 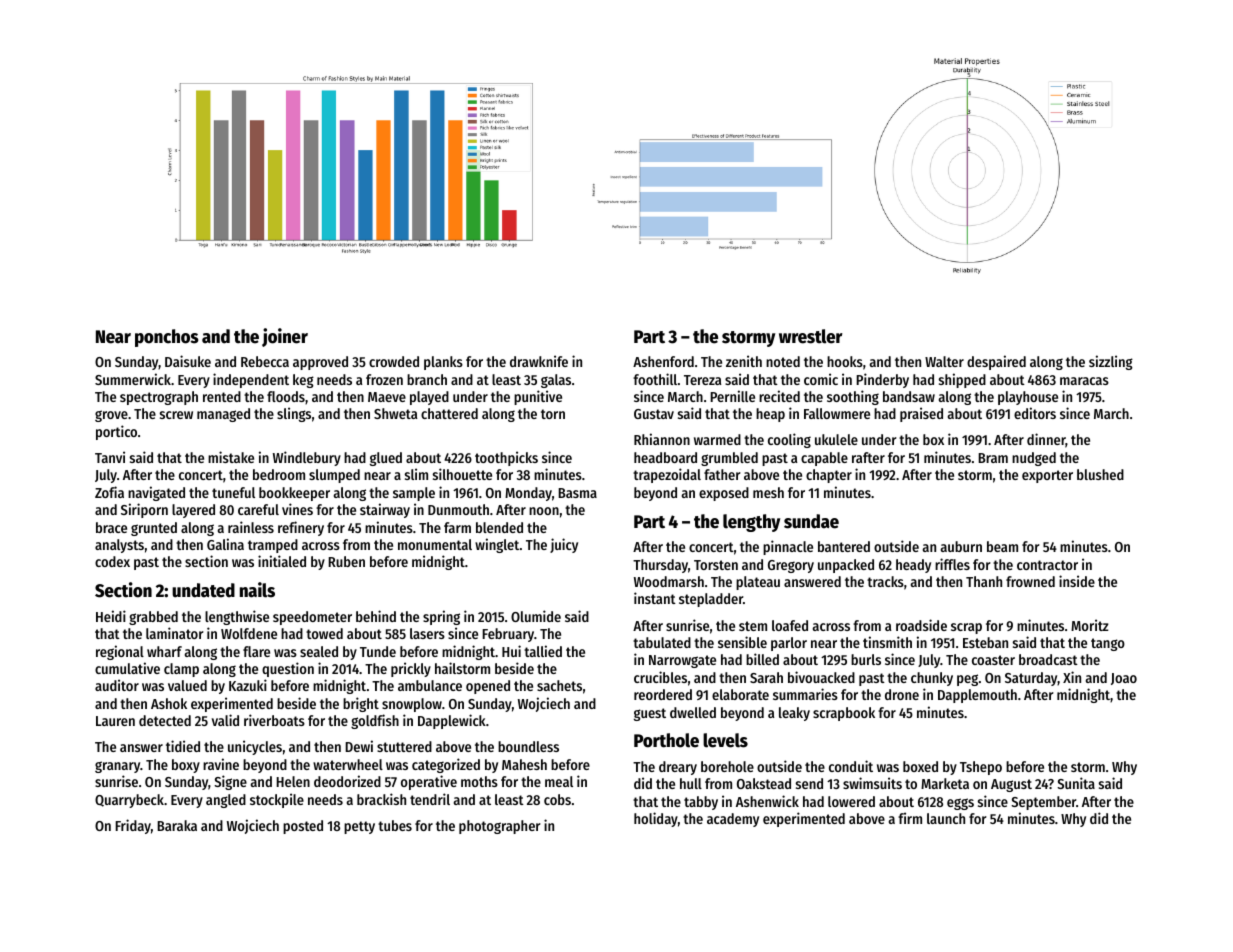 I want to click on Hui, so click(x=511, y=651).
